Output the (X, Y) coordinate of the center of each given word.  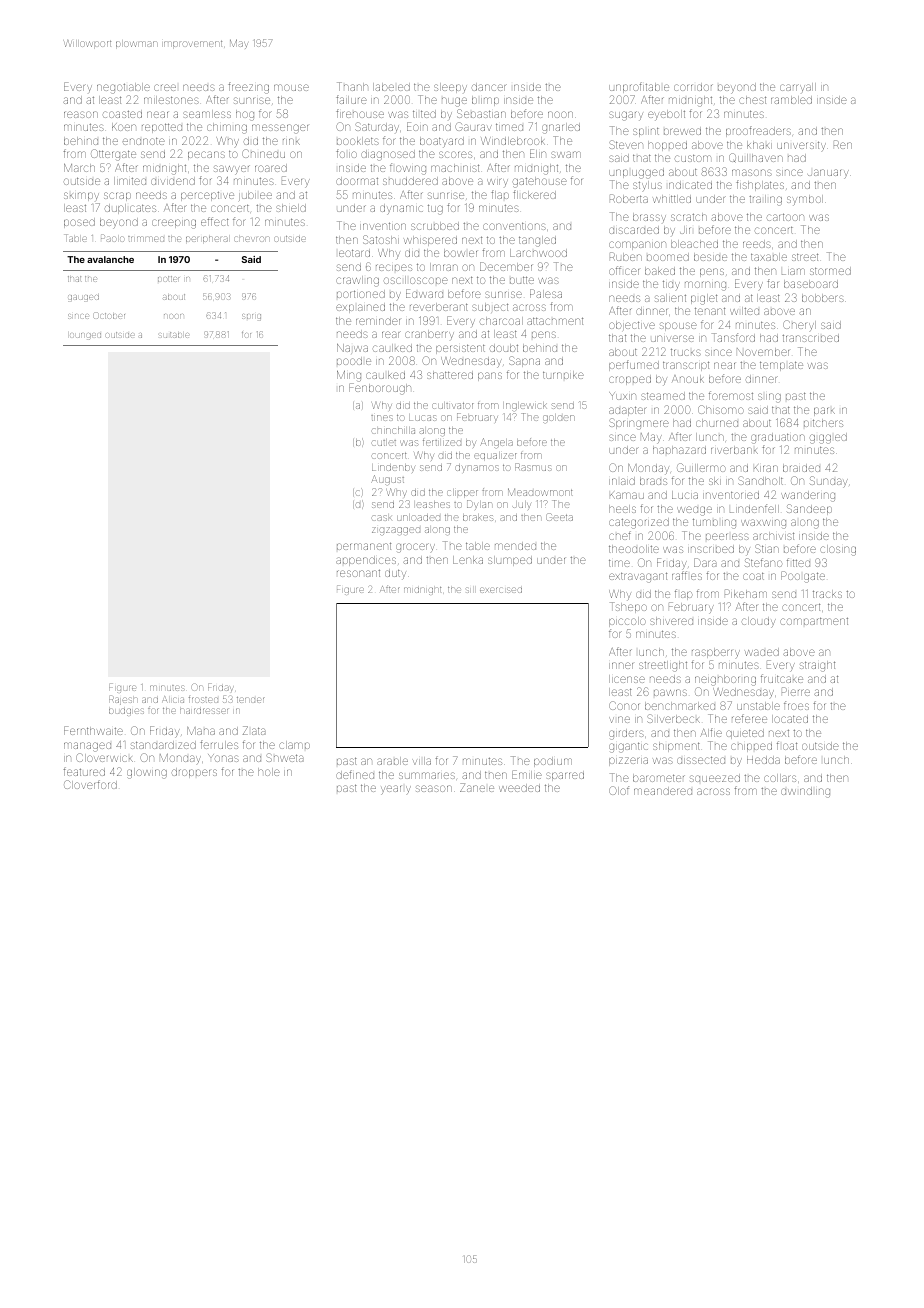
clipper (462, 493)
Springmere (639, 424)
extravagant (638, 577)
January (828, 174)
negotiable (123, 88)
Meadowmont (540, 492)
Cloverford (90, 784)
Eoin (417, 126)
